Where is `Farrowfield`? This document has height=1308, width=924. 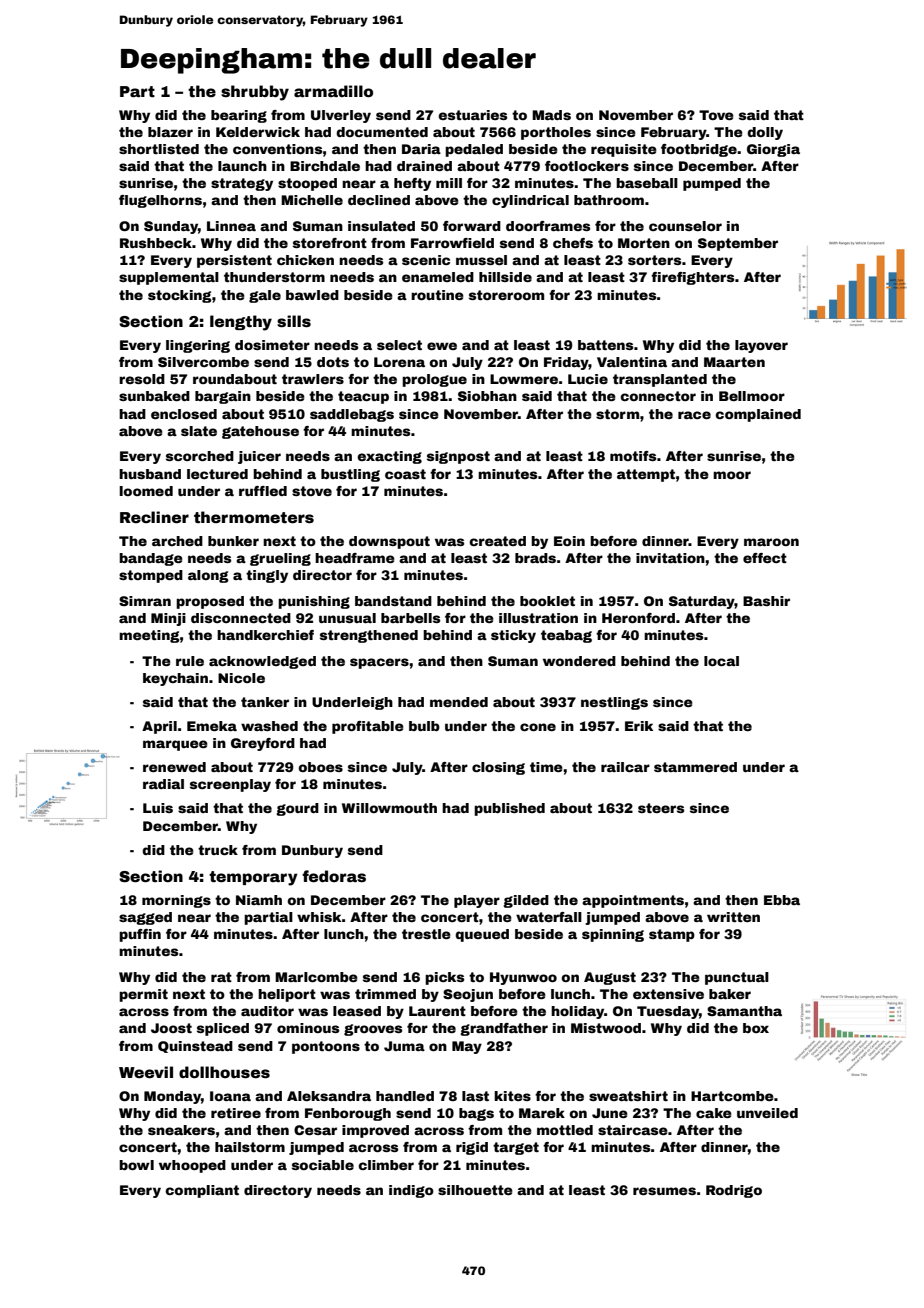 Farrowfield is located at coordinates (452, 243).
